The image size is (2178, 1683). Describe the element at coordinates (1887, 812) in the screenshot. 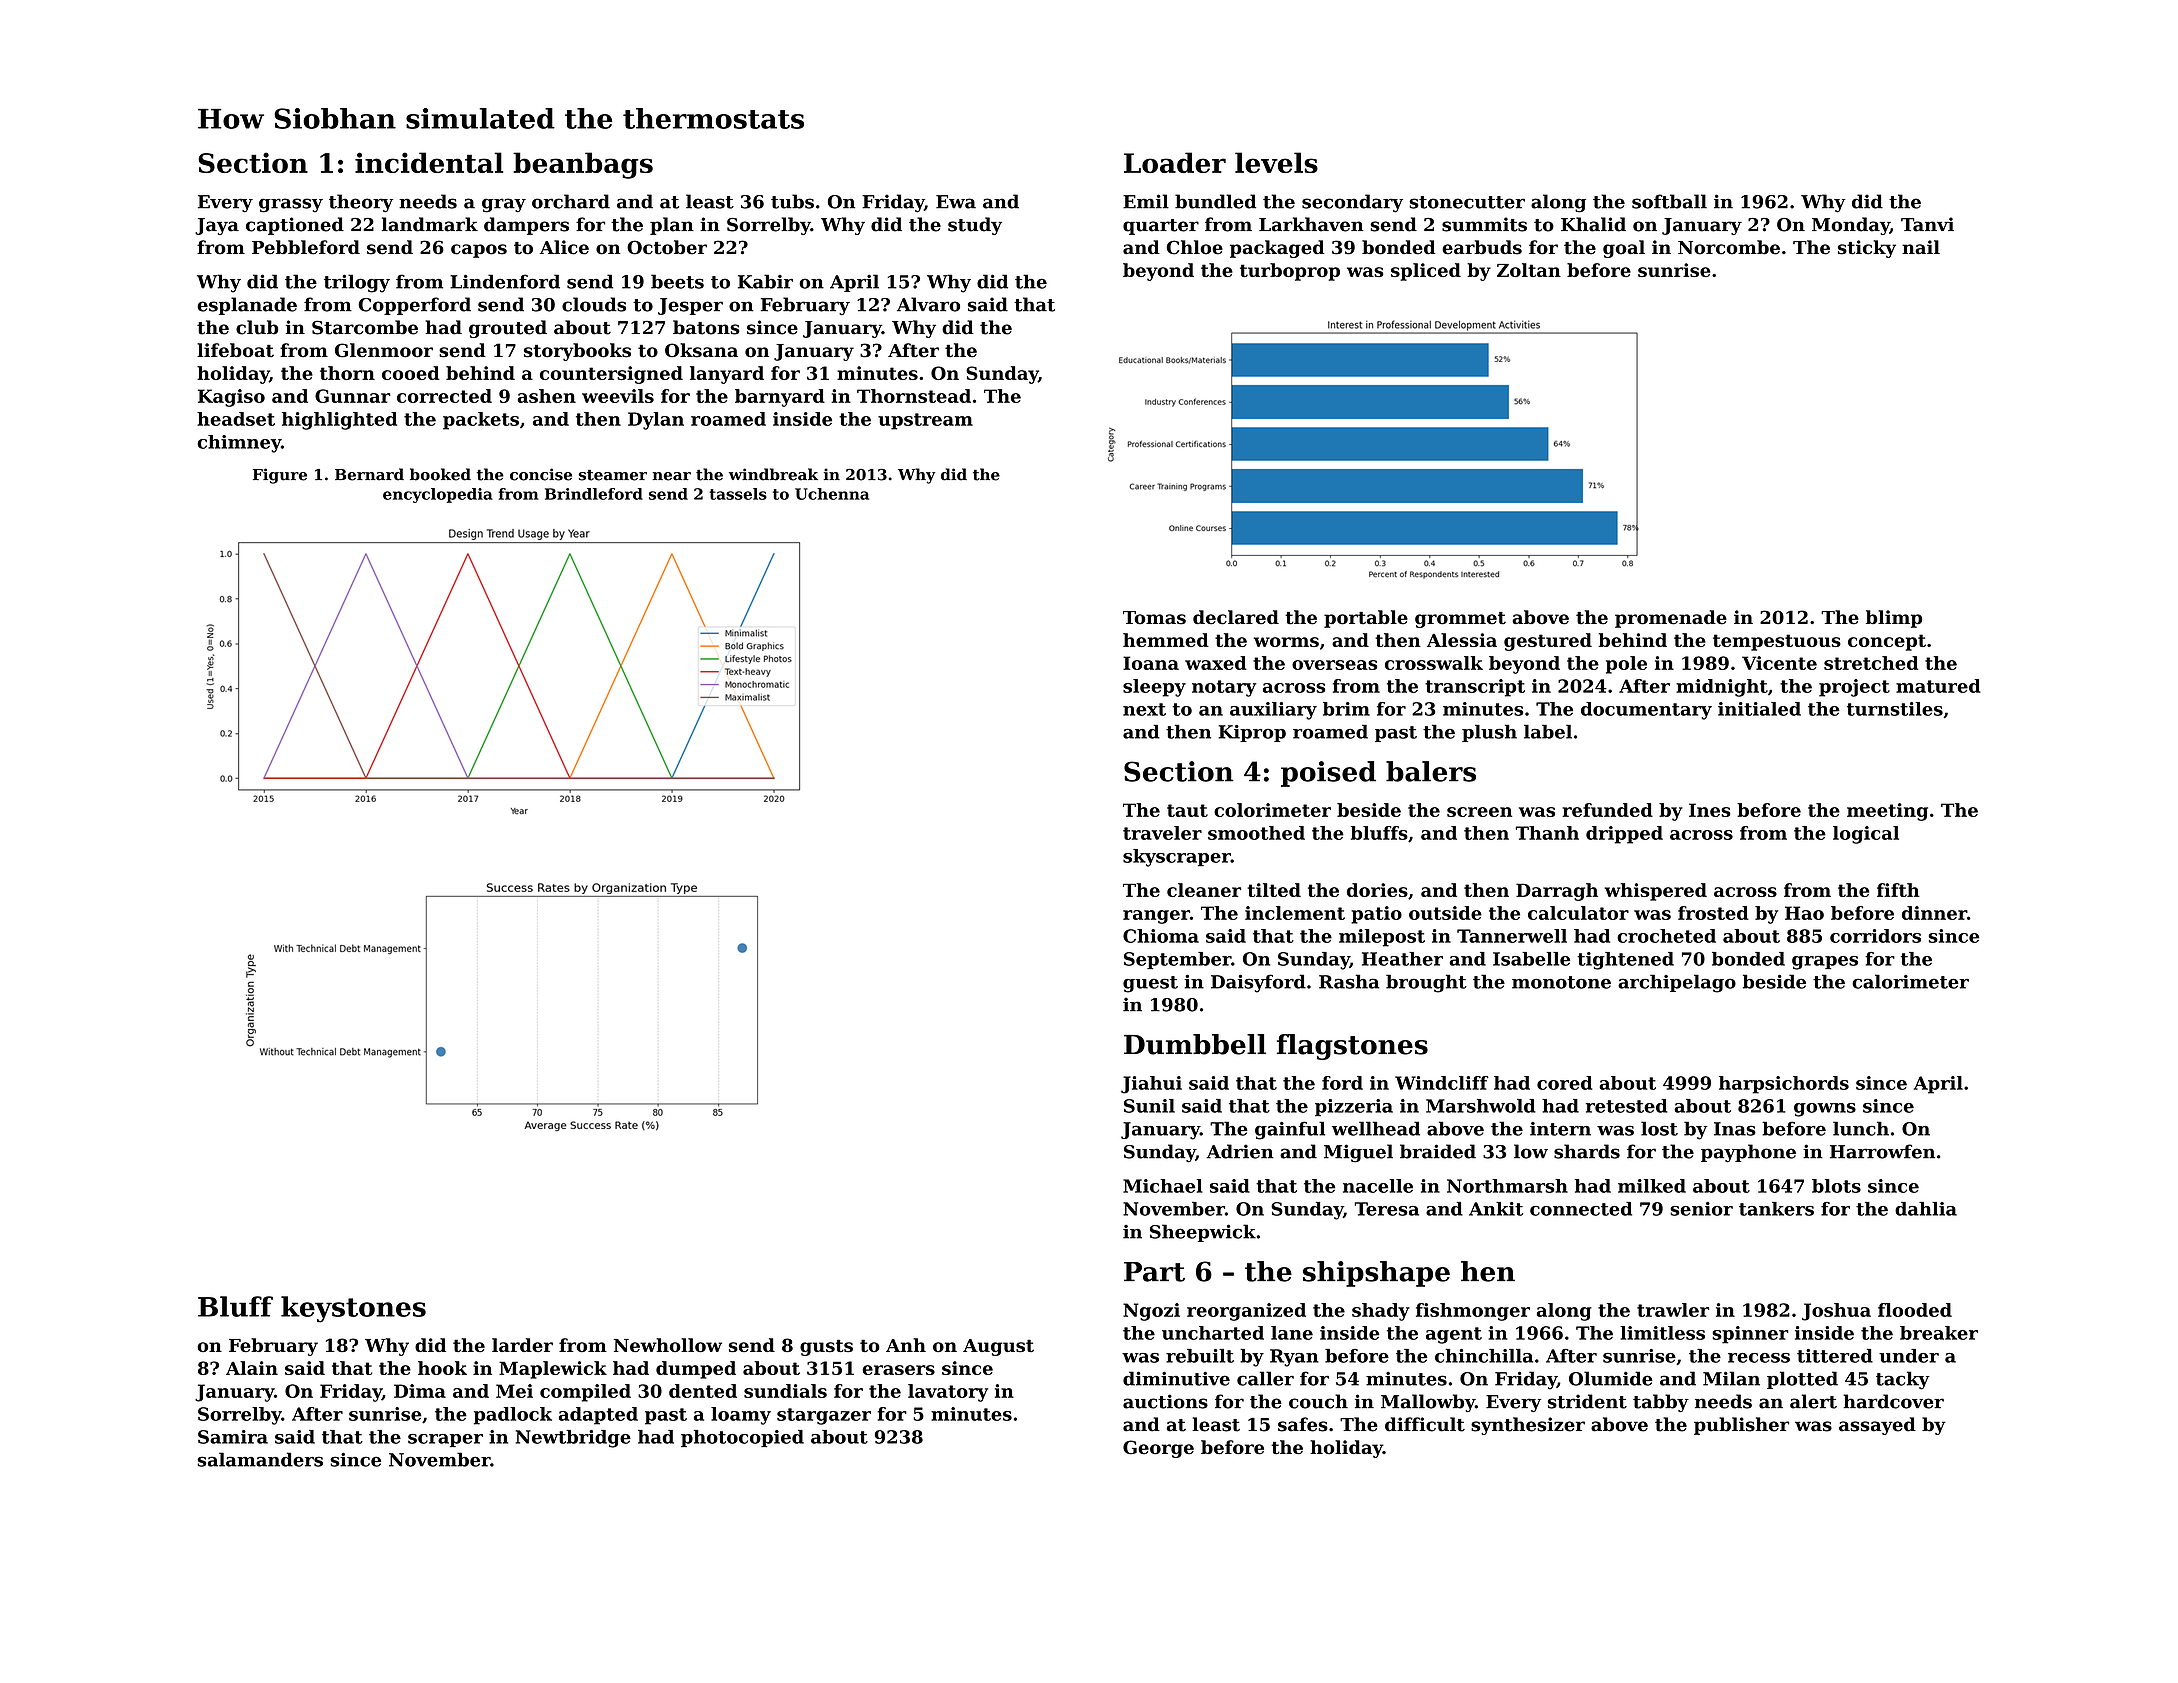

I see `meeting` at that location.
